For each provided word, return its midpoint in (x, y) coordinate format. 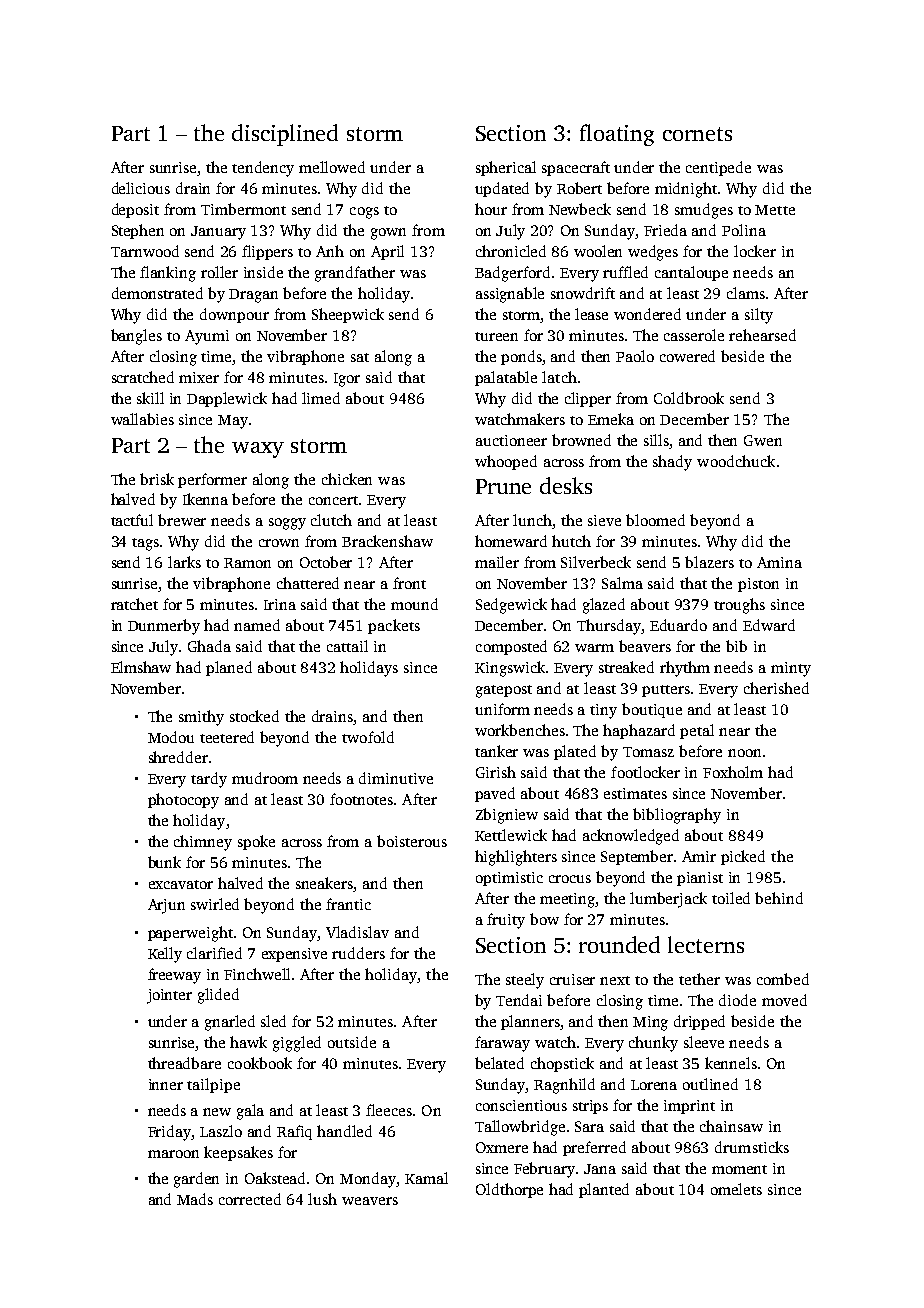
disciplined (285, 135)
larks (184, 562)
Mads (195, 1199)
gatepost (504, 691)
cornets (697, 134)
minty (791, 669)
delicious (141, 188)
